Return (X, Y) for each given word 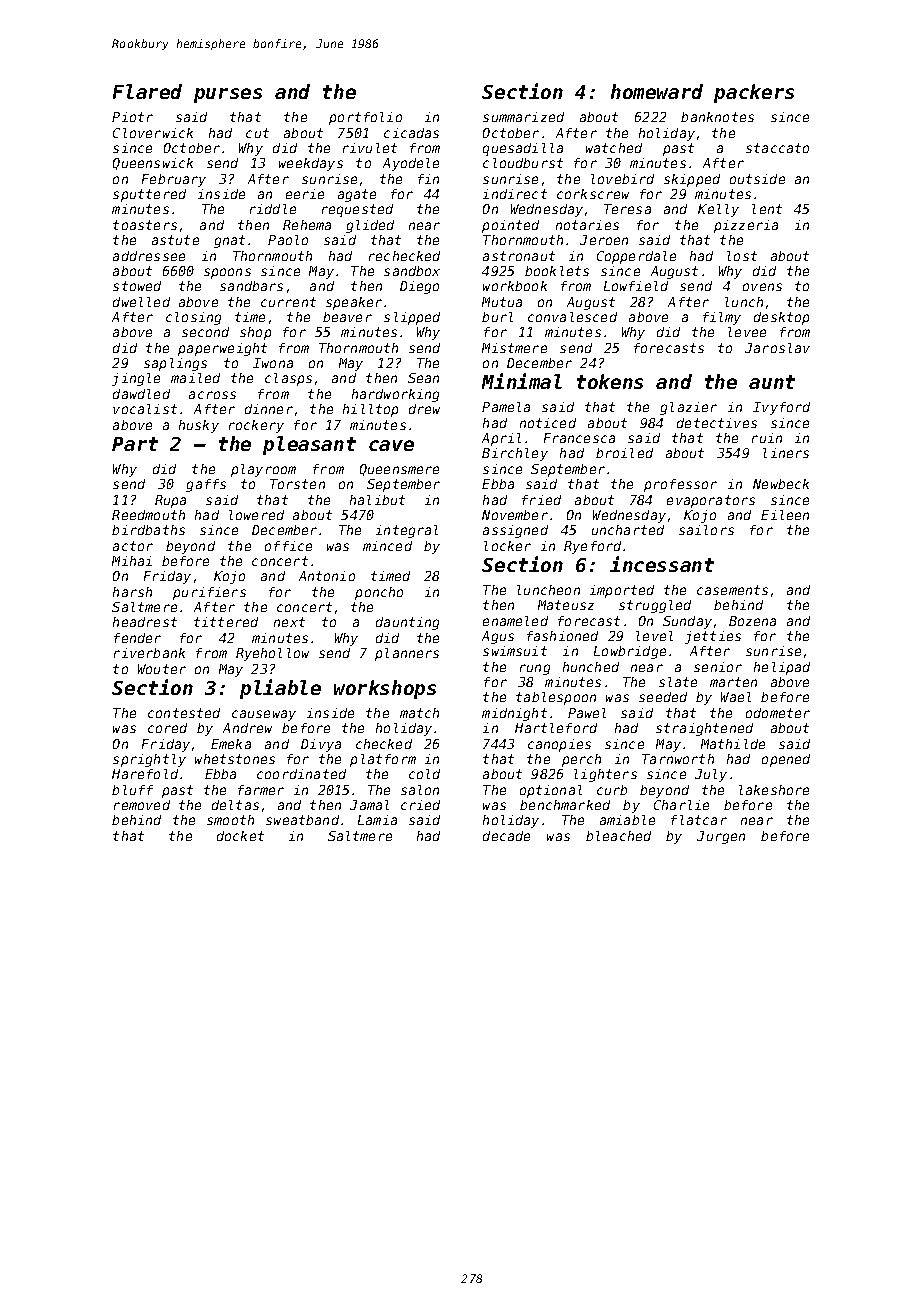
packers (754, 93)
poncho (379, 593)
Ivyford (781, 408)
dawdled (141, 394)
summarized (523, 117)
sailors (706, 530)
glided (370, 226)
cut (257, 133)
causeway (264, 715)
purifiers (209, 593)
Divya (321, 745)
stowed (137, 286)
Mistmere (514, 348)
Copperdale (636, 257)
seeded (663, 697)
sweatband (302, 820)
